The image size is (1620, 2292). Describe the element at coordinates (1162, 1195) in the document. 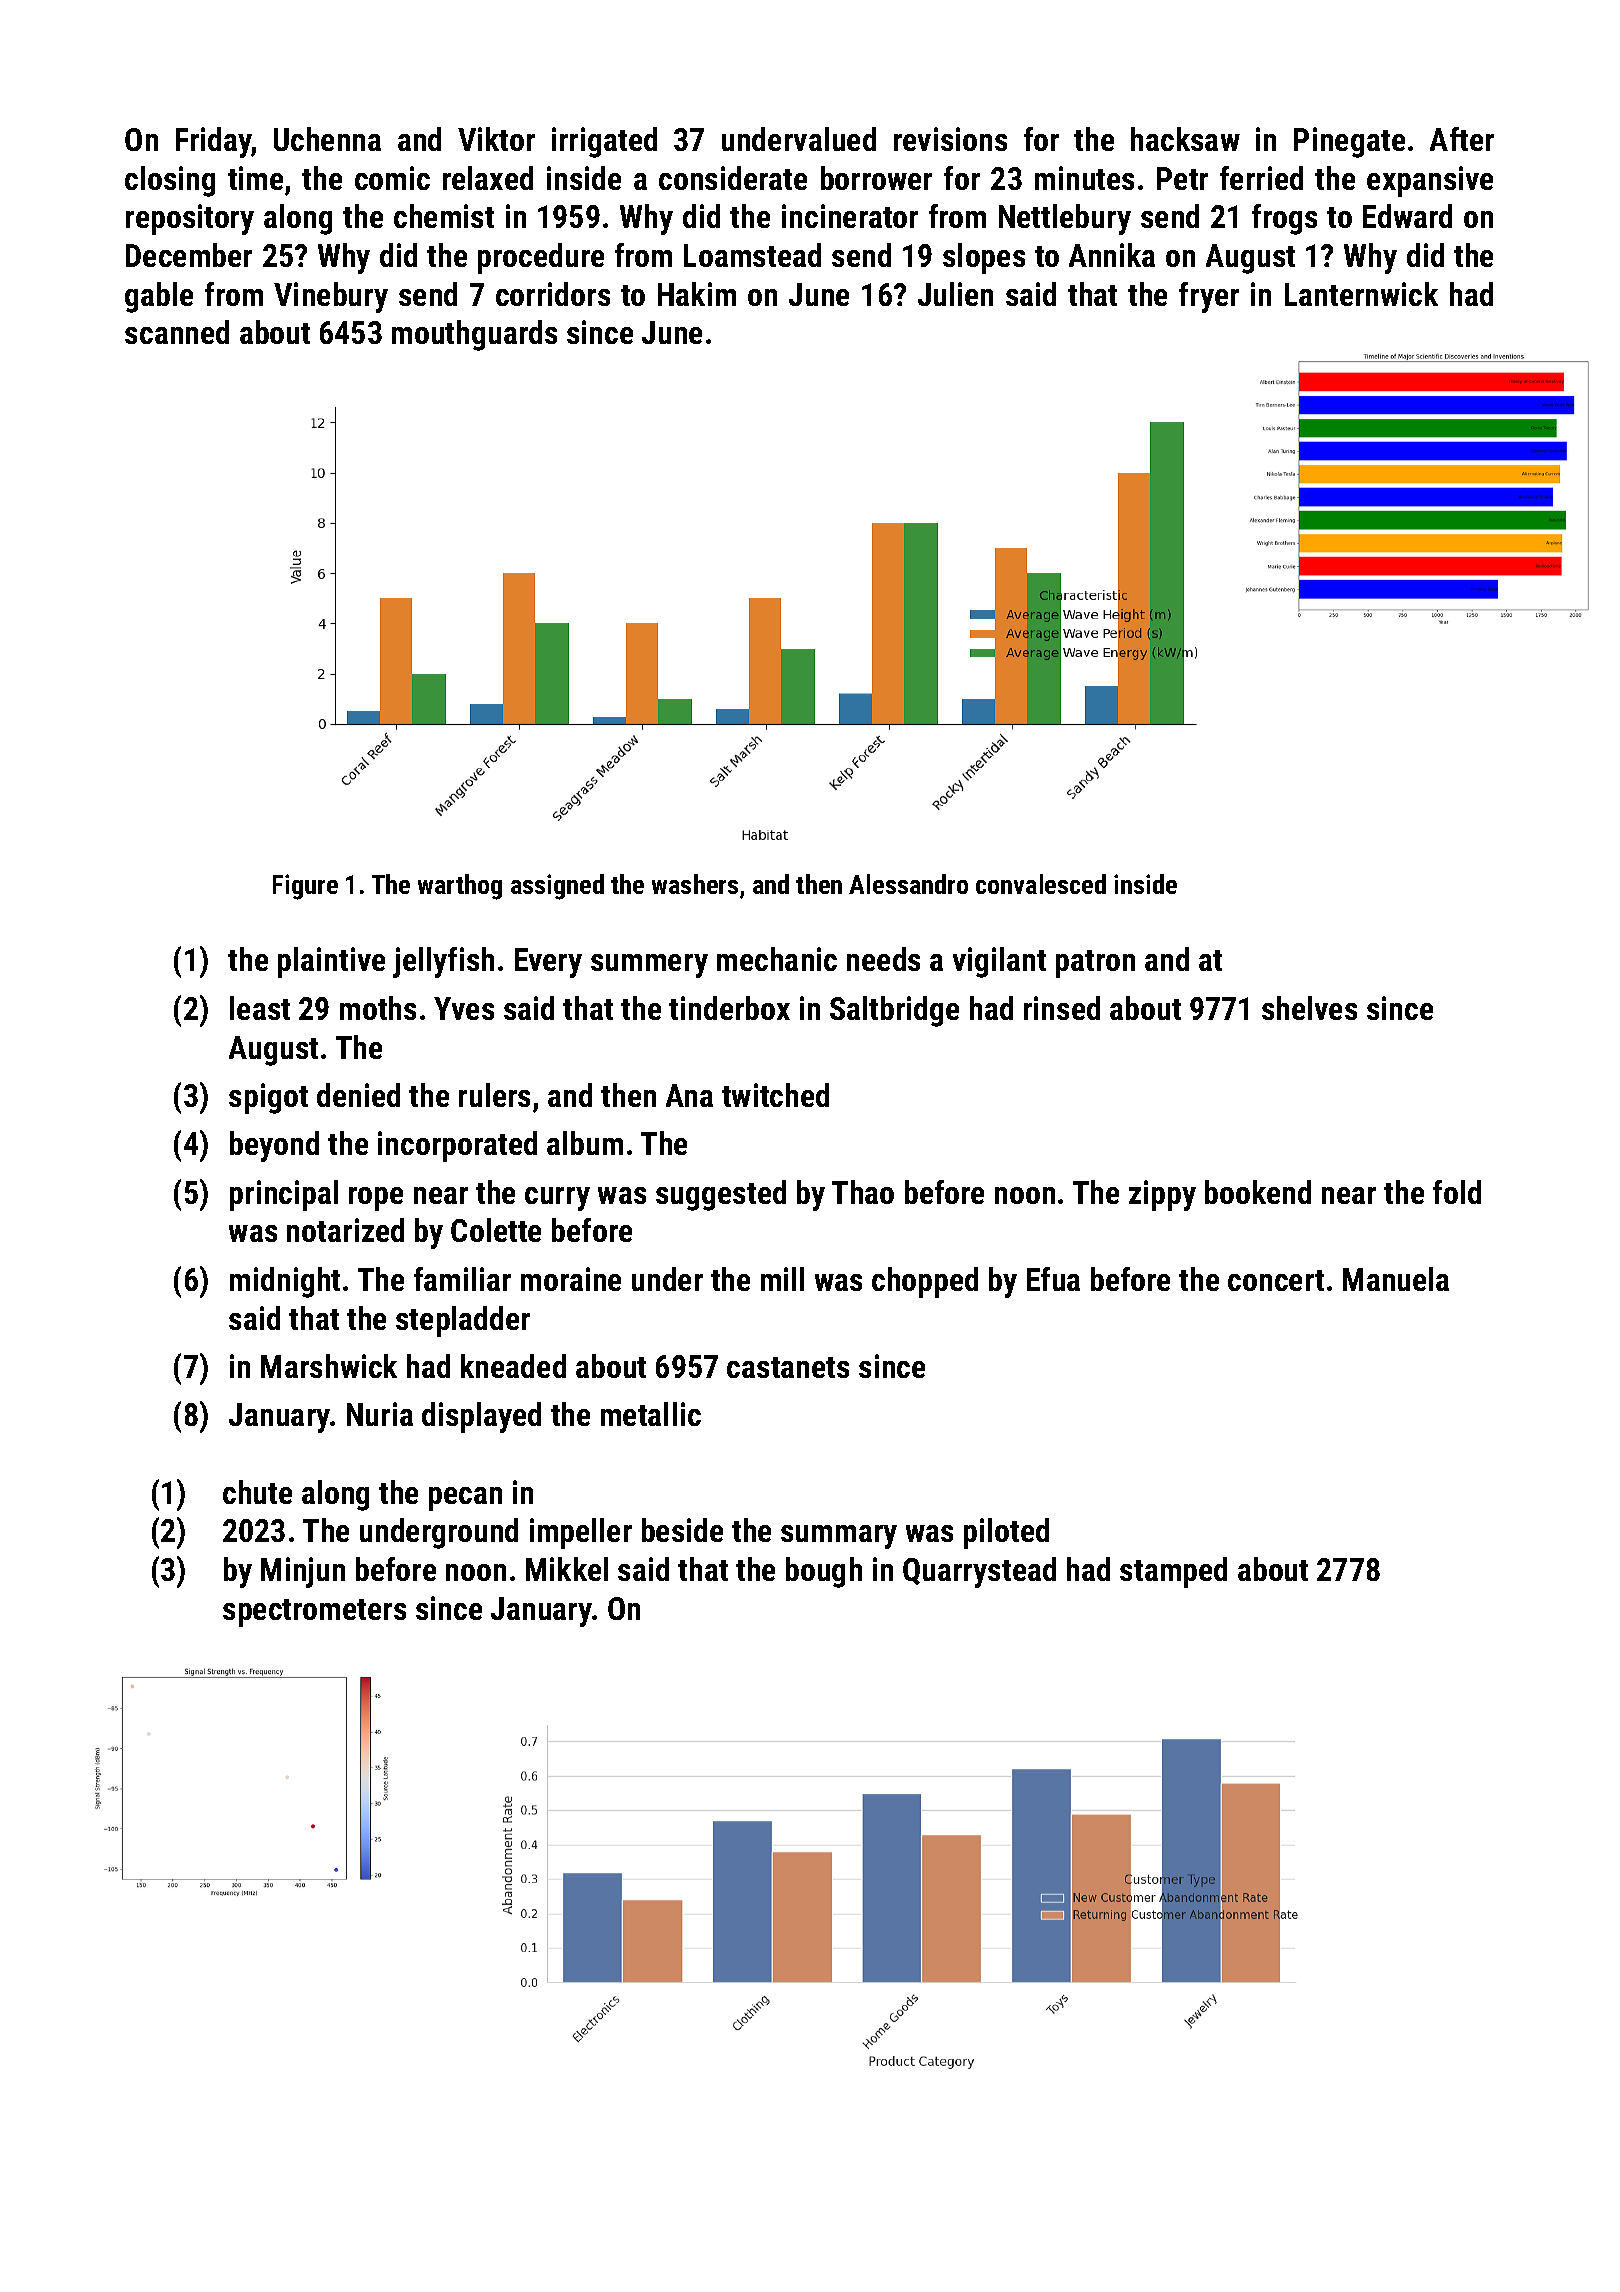

I see `zippy` at that location.
